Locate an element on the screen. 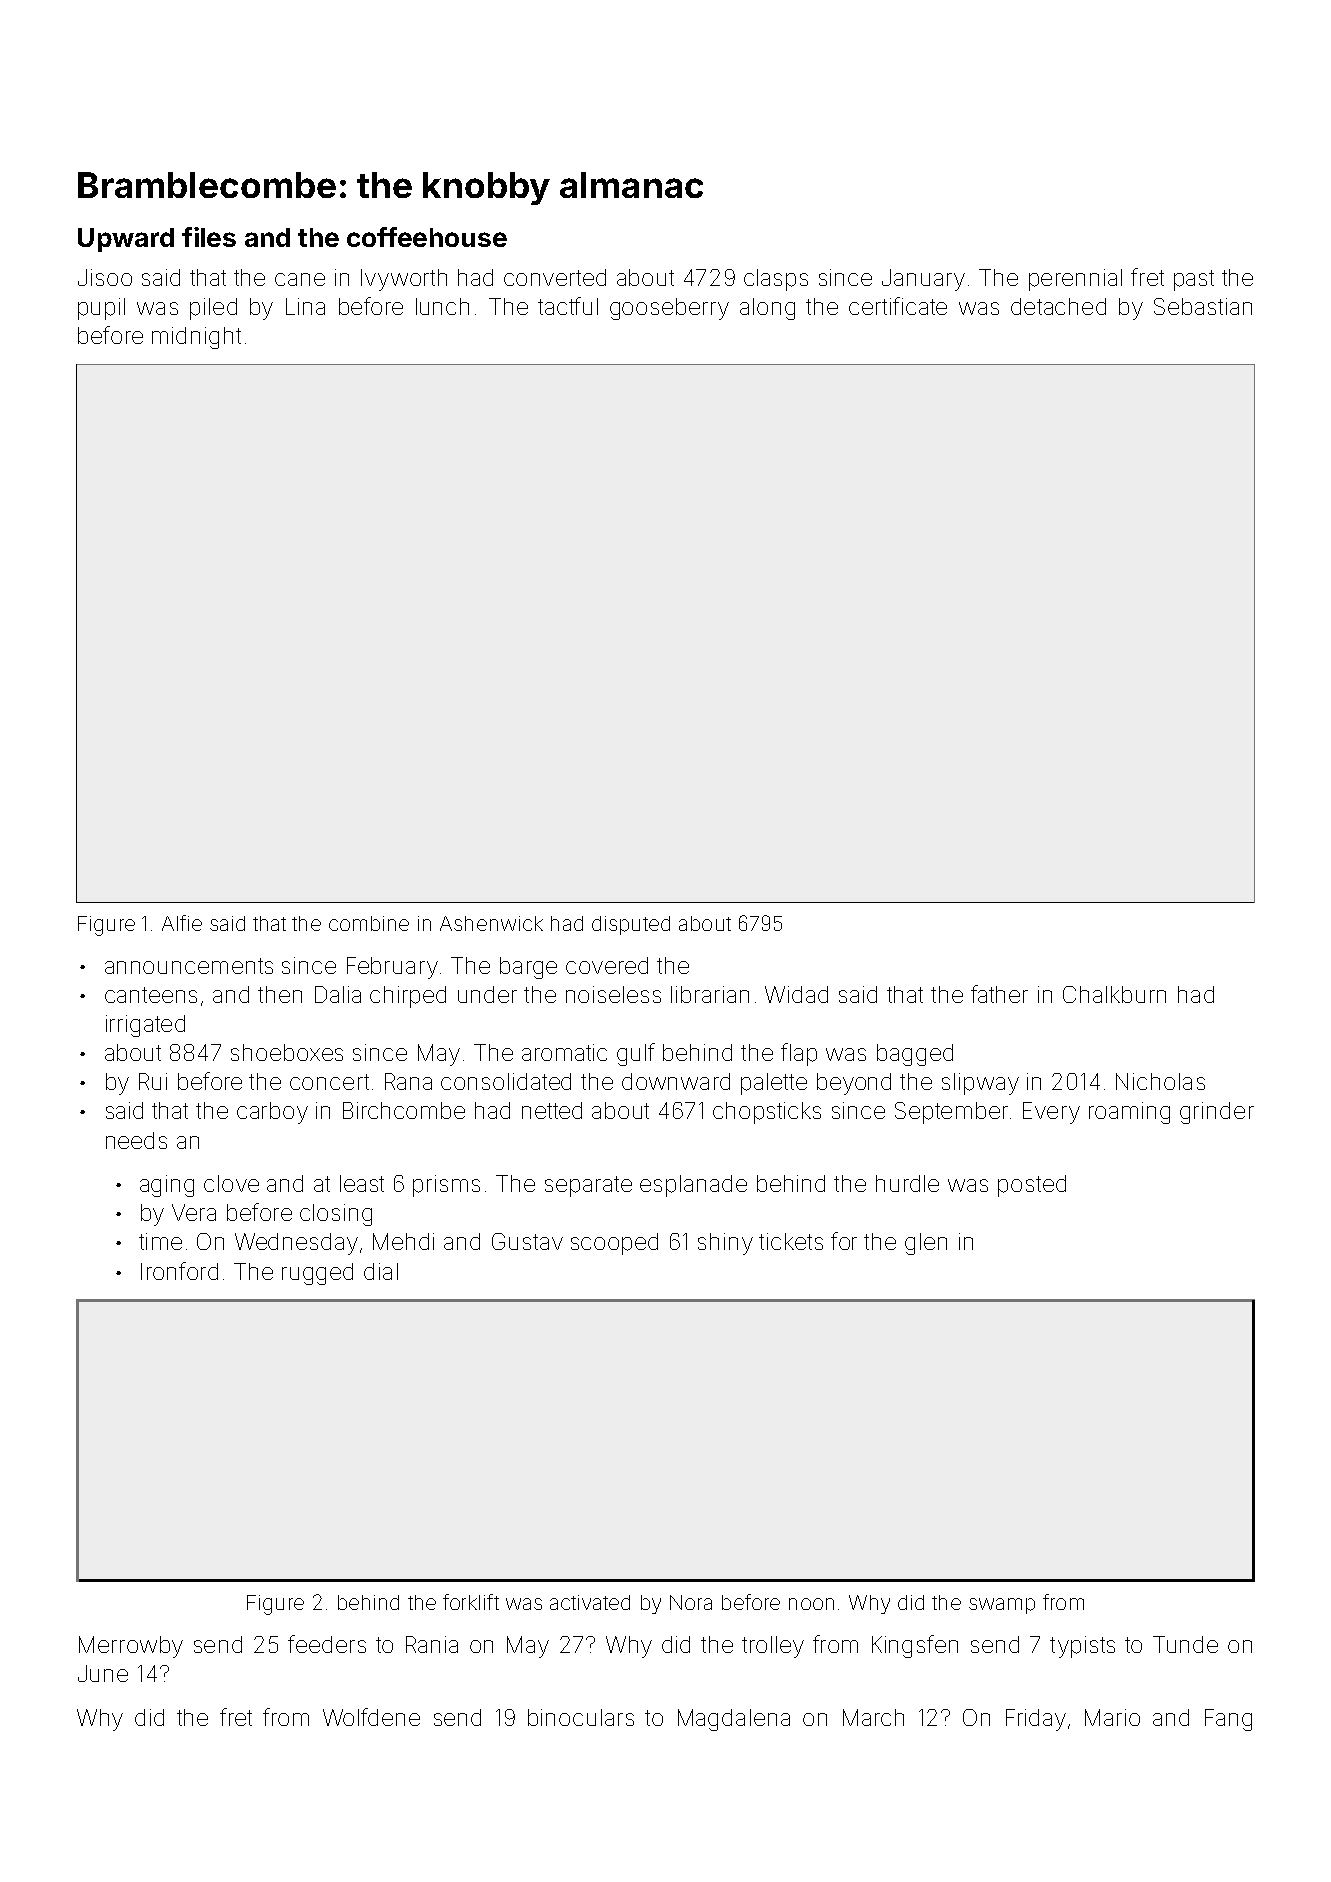 This screenshot has height=1882, width=1331. pupil is located at coordinates (101, 309).
